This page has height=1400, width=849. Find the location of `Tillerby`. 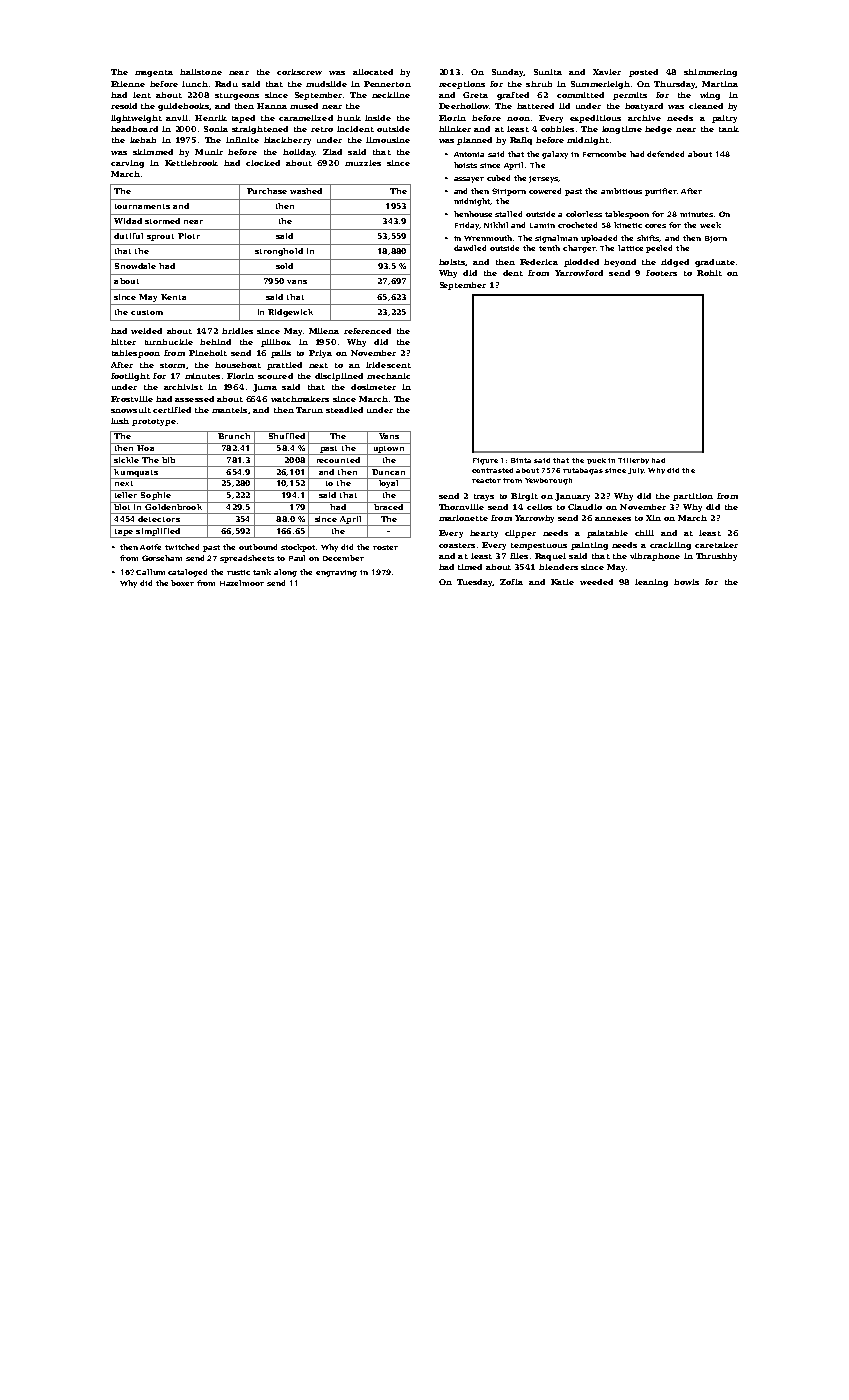

Tillerby is located at coordinates (633, 461).
